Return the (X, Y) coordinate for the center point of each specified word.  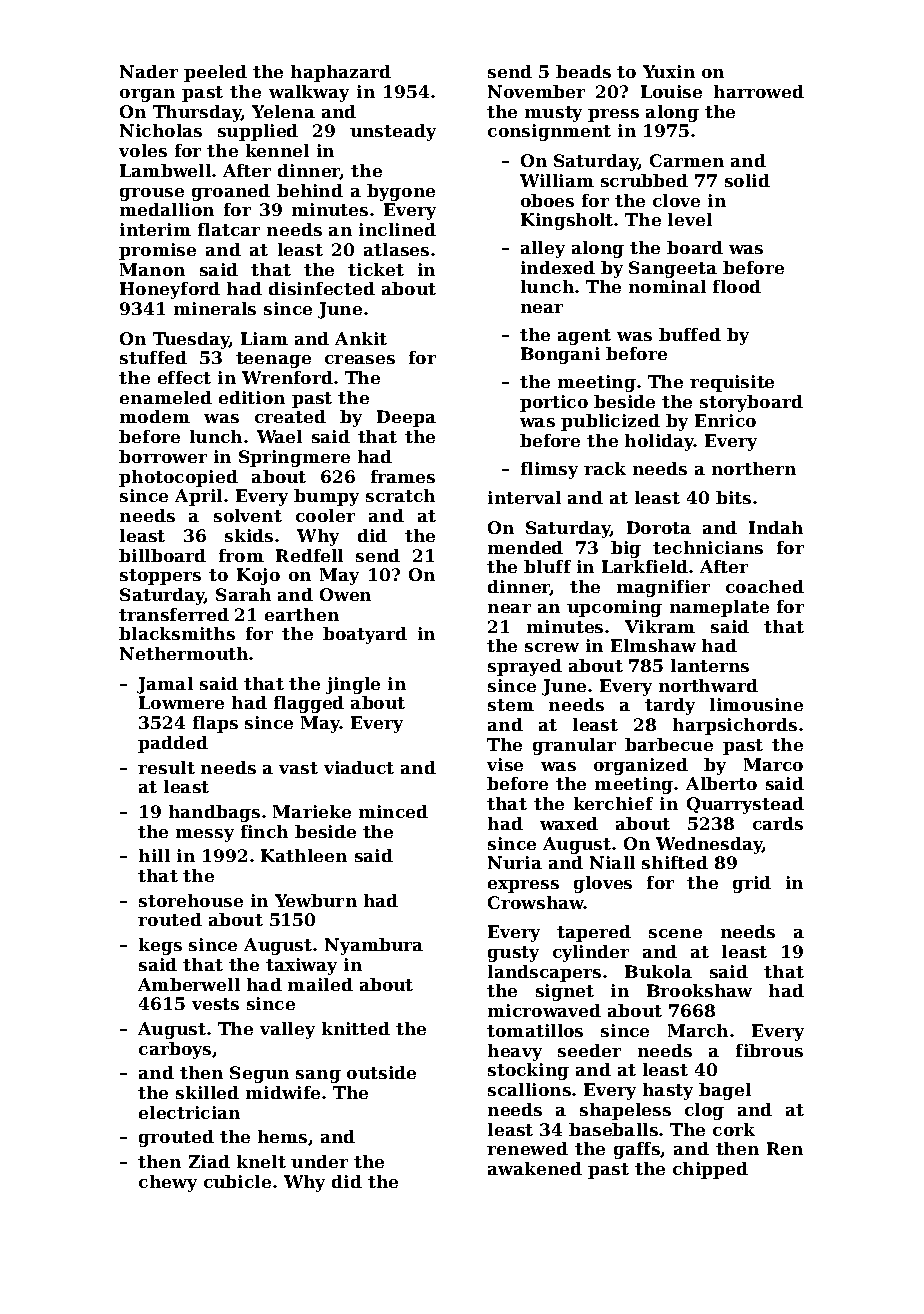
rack (605, 468)
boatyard (365, 635)
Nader (149, 71)
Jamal (165, 685)
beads (583, 71)
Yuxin (669, 71)
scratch (400, 495)
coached (765, 586)
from (241, 555)
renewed (527, 1148)
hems (282, 1136)
